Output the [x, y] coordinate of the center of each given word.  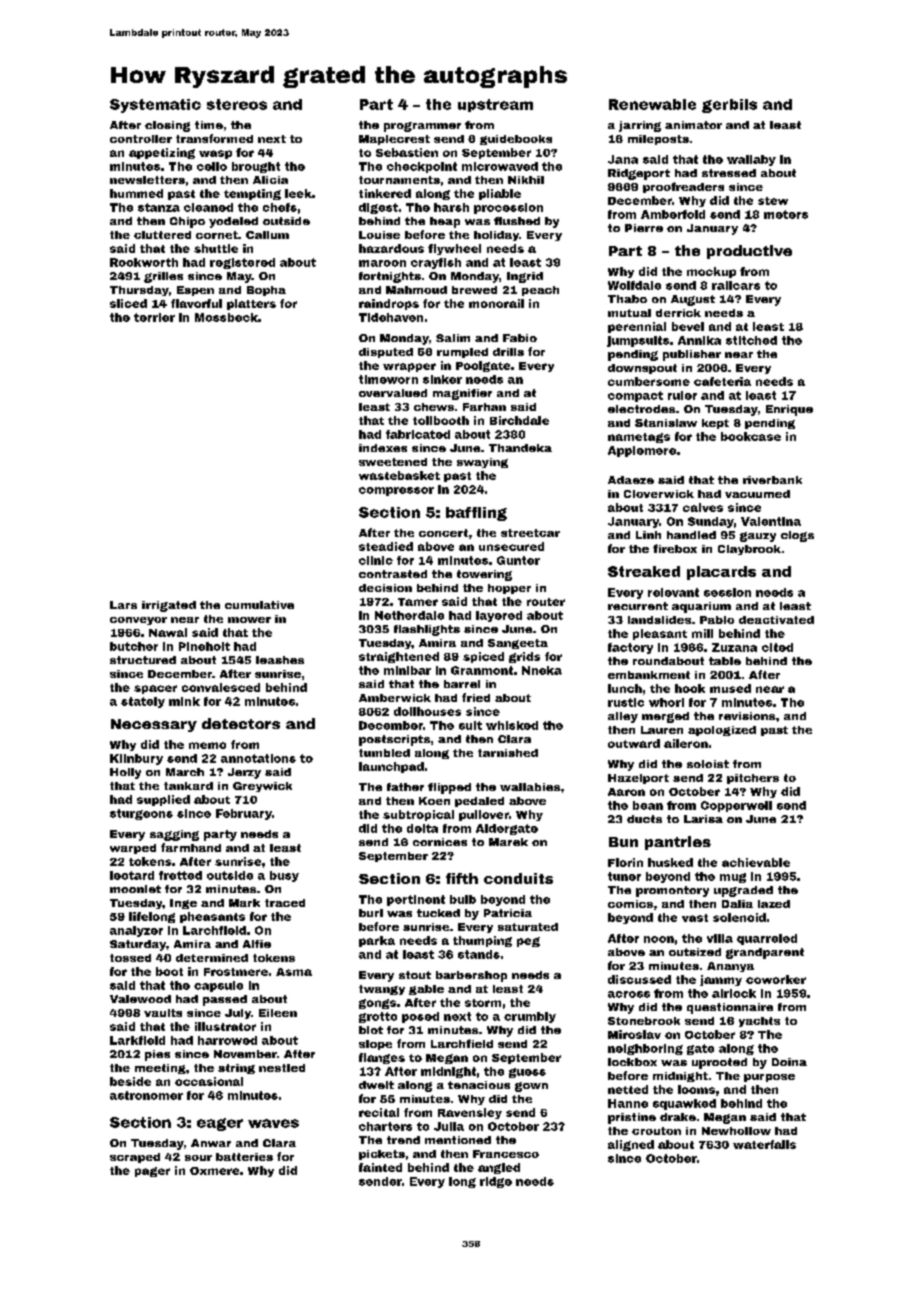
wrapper [409, 367]
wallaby [751, 160]
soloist [708, 764]
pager [152, 1172]
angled [499, 1168]
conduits [518, 878]
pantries [678, 843]
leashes [280, 660]
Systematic [155, 106]
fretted [180, 875]
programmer [422, 127]
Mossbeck [226, 317]
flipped [449, 788]
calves [703, 507]
